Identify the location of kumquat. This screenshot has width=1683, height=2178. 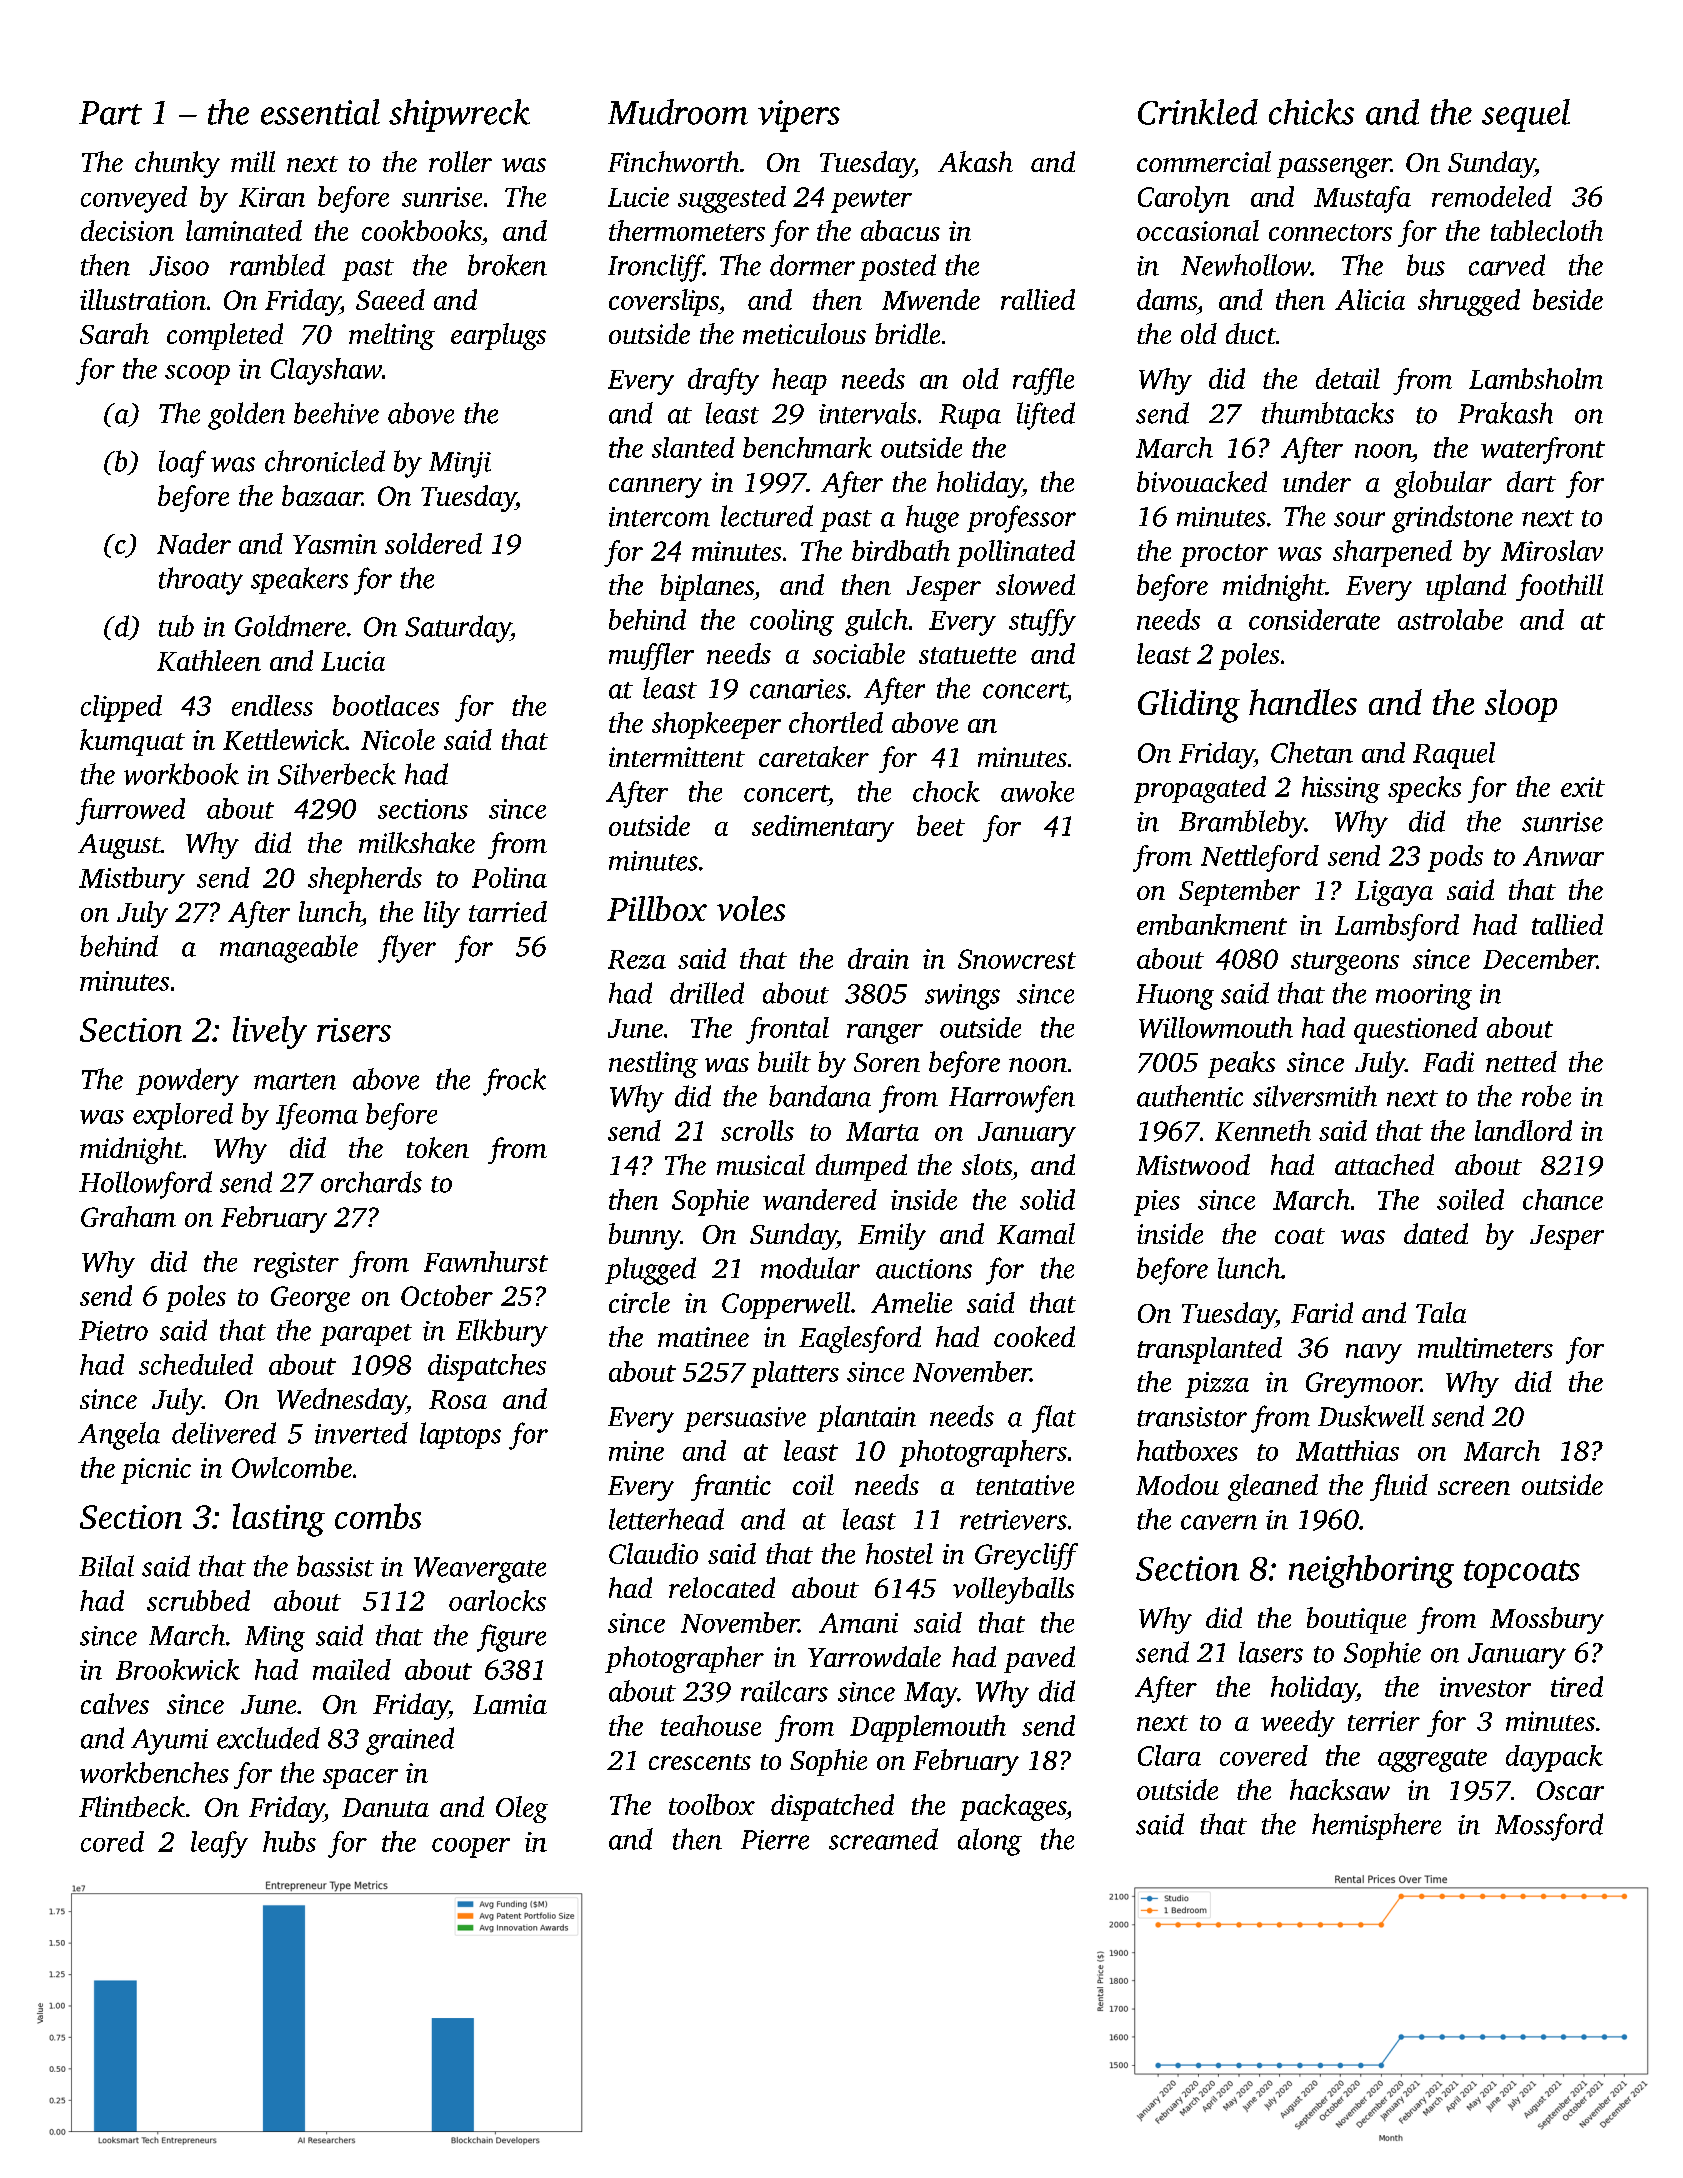
(132, 742).
